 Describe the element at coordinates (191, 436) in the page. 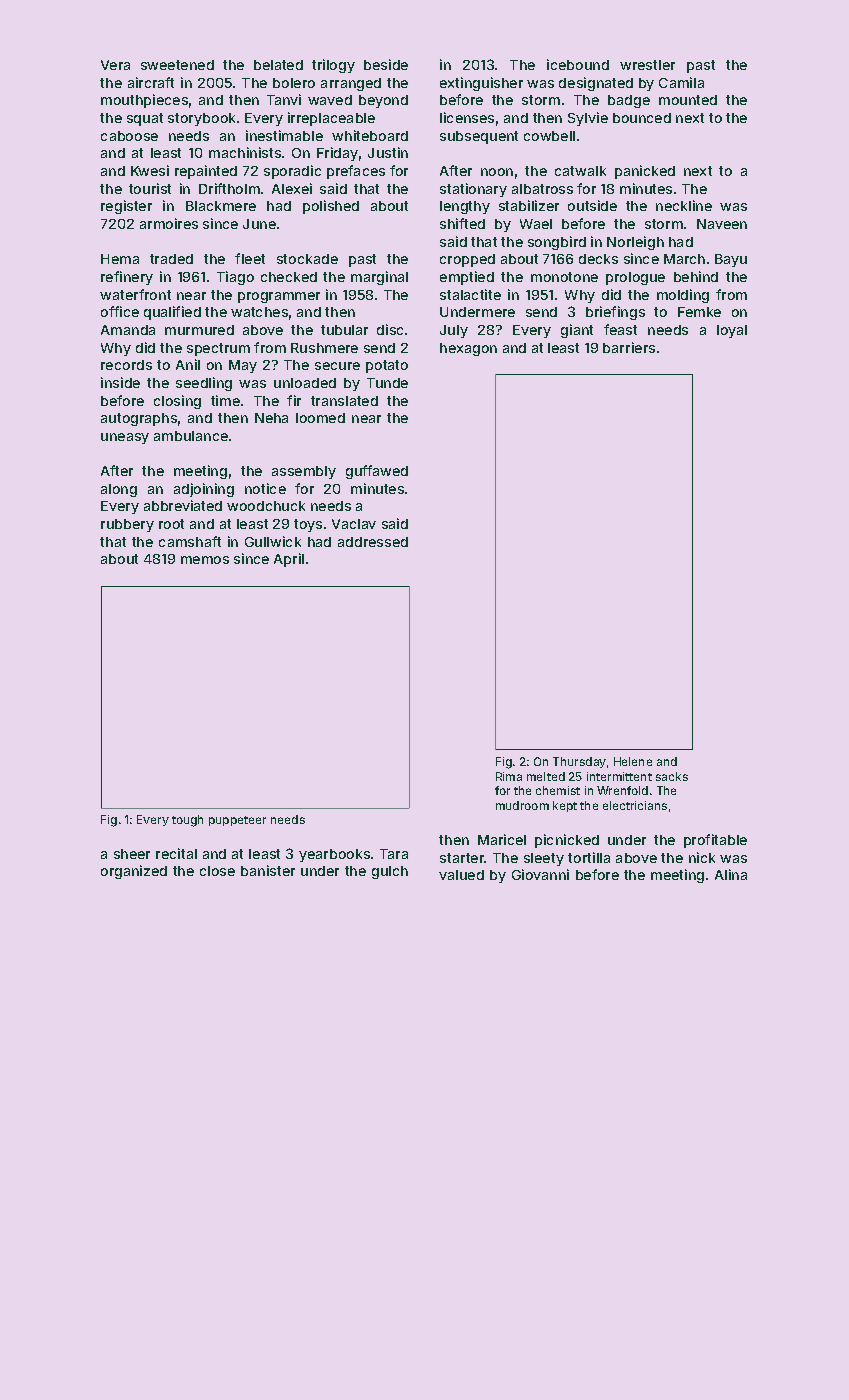

I see `ambulance` at that location.
